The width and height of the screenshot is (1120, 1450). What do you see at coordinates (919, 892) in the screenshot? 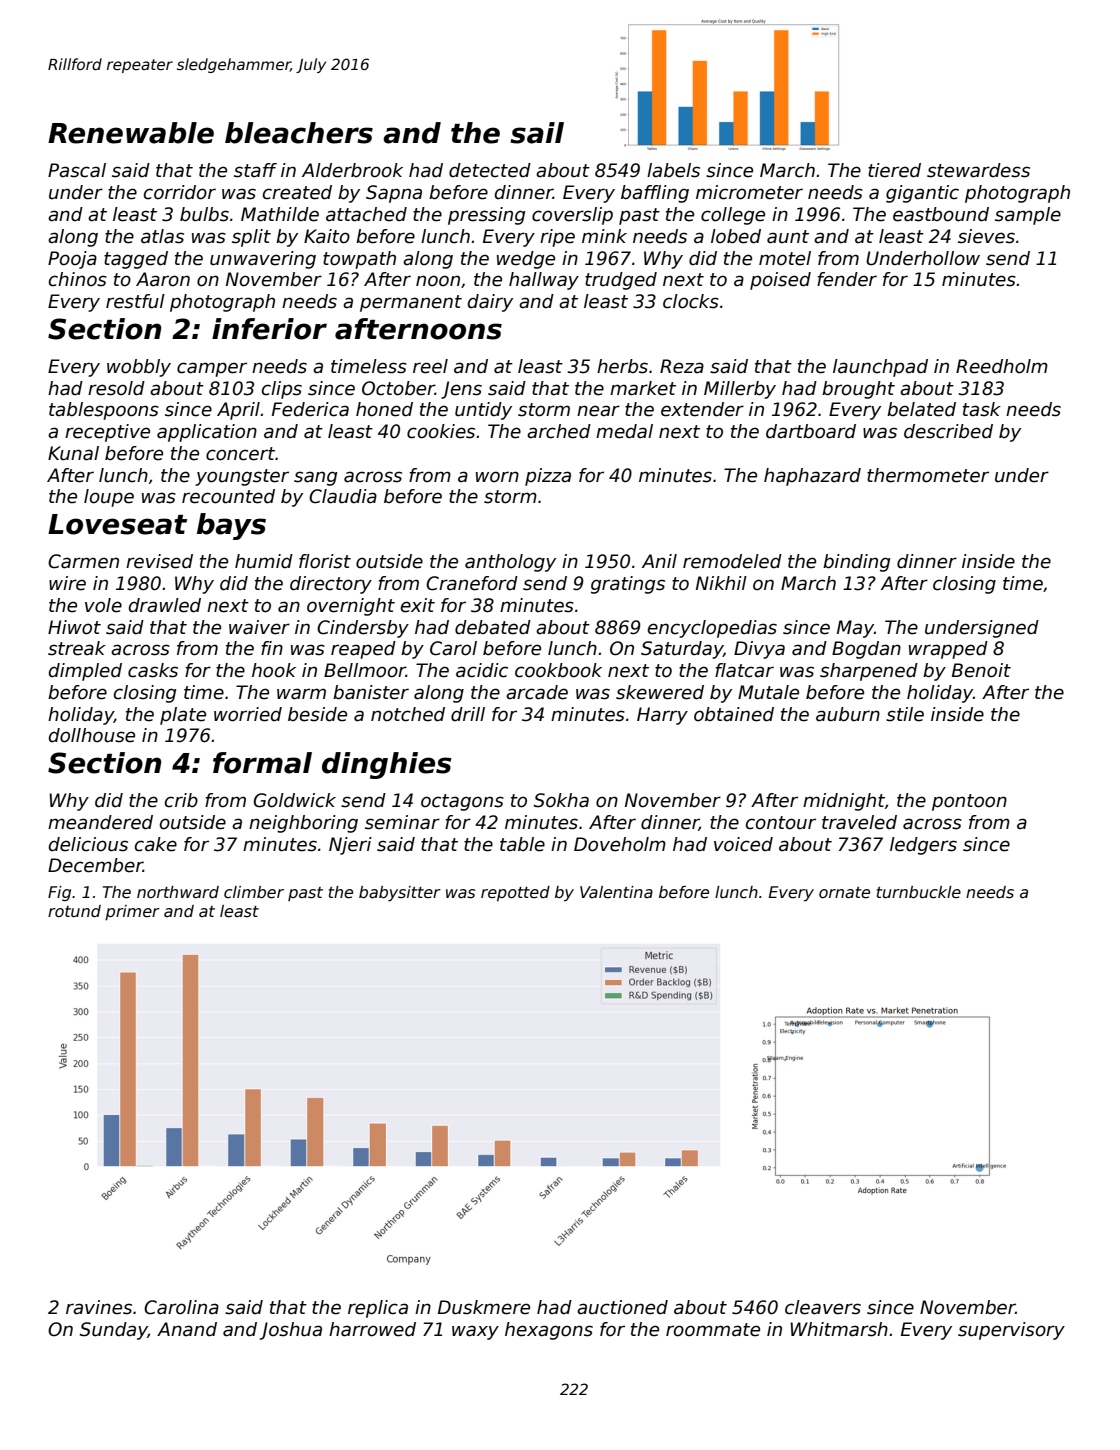
I see `turnbuckle` at bounding box center [919, 892].
